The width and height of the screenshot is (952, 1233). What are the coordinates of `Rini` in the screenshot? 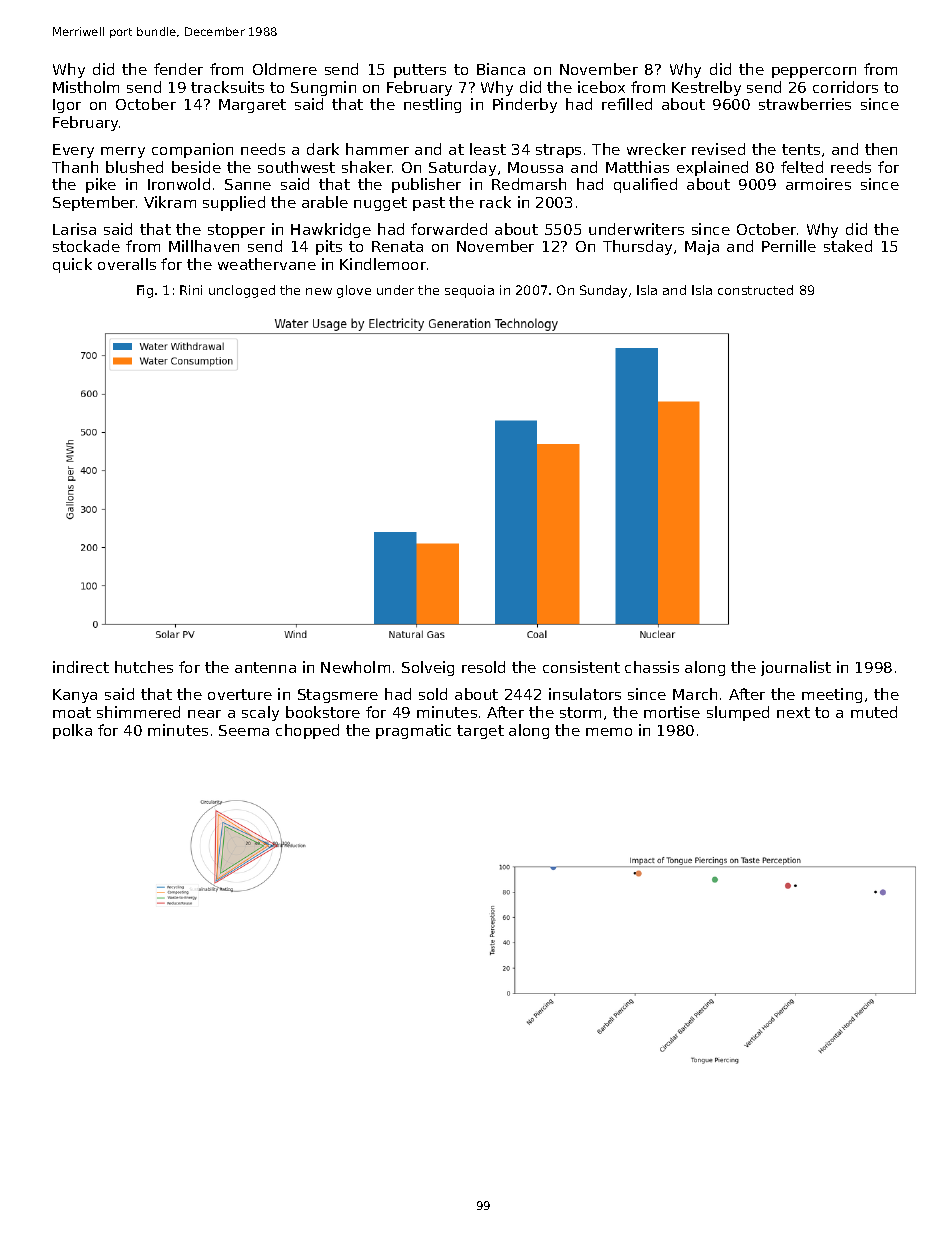 It's located at (191, 290).
